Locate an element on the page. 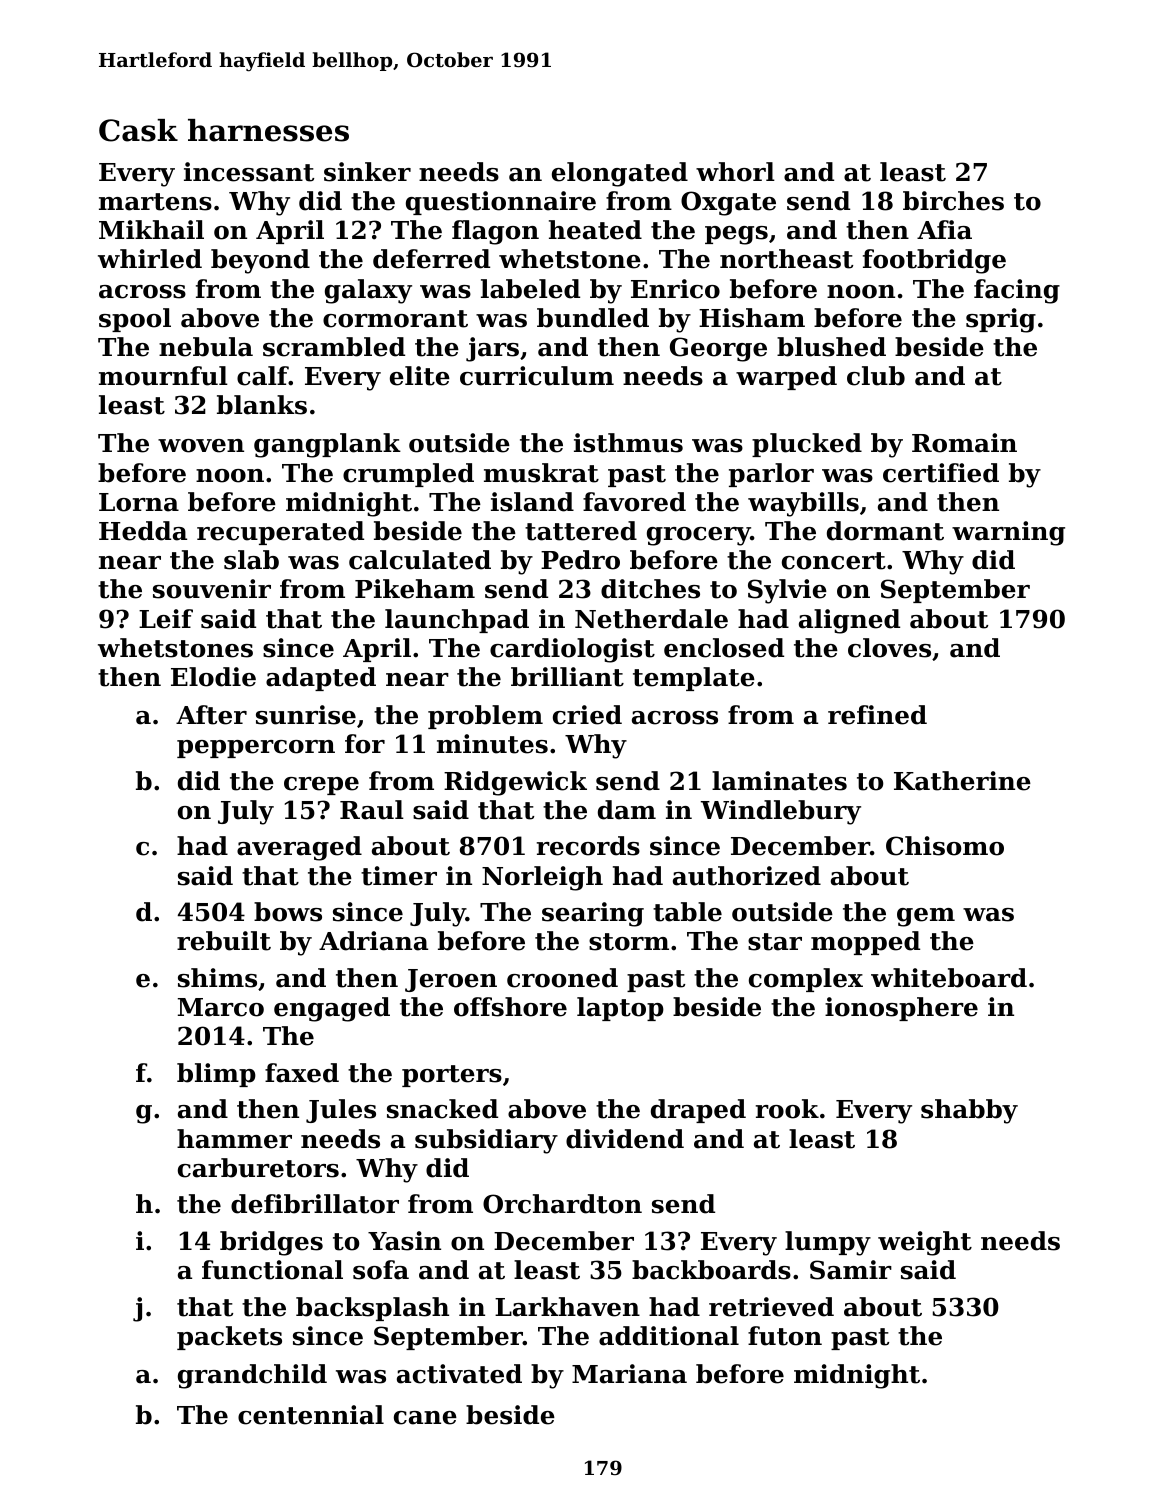 The height and width of the document is (1508, 1165). grandchild is located at coordinates (252, 1376).
